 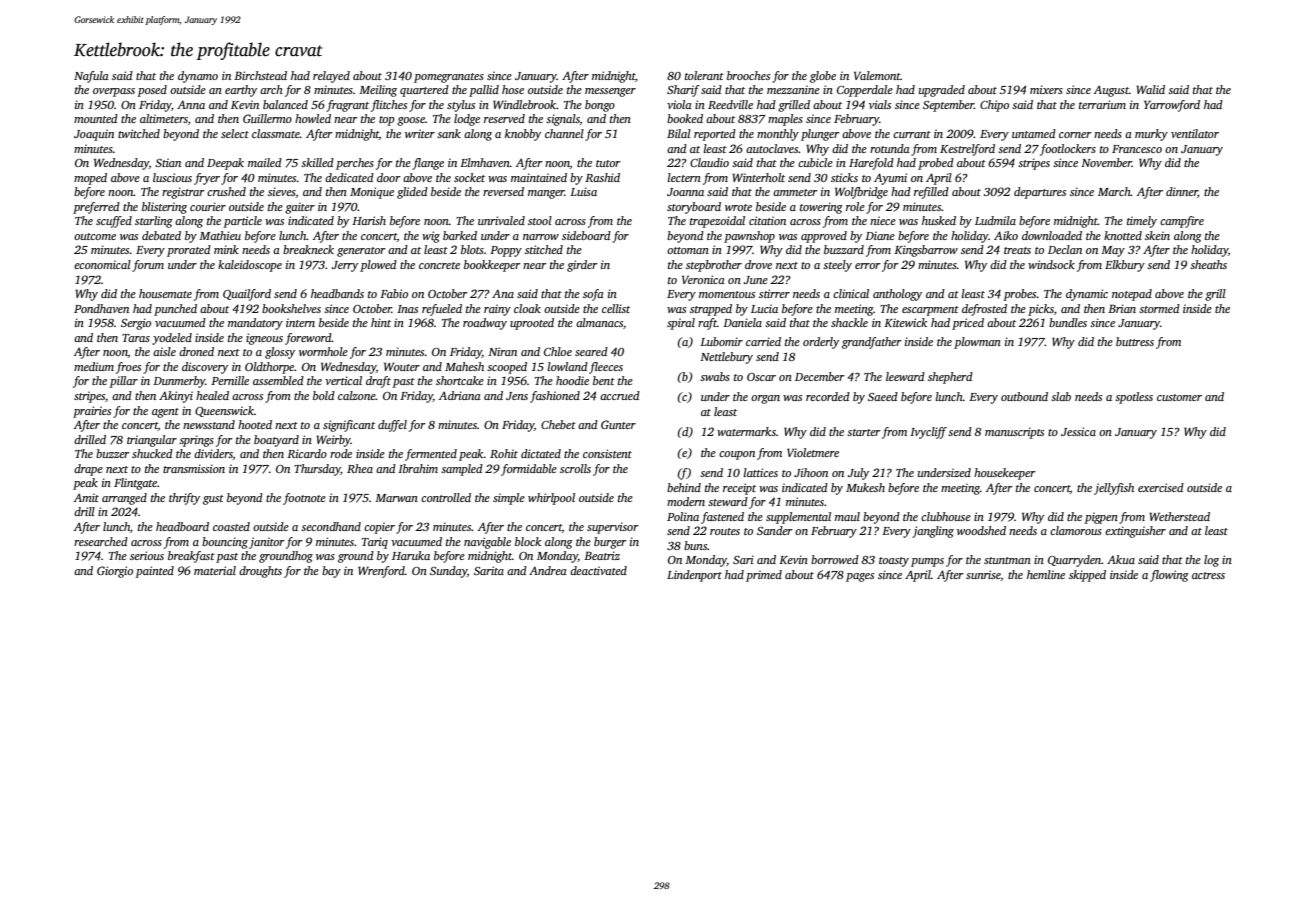 I want to click on Giorgio, so click(x=115, y=572).
